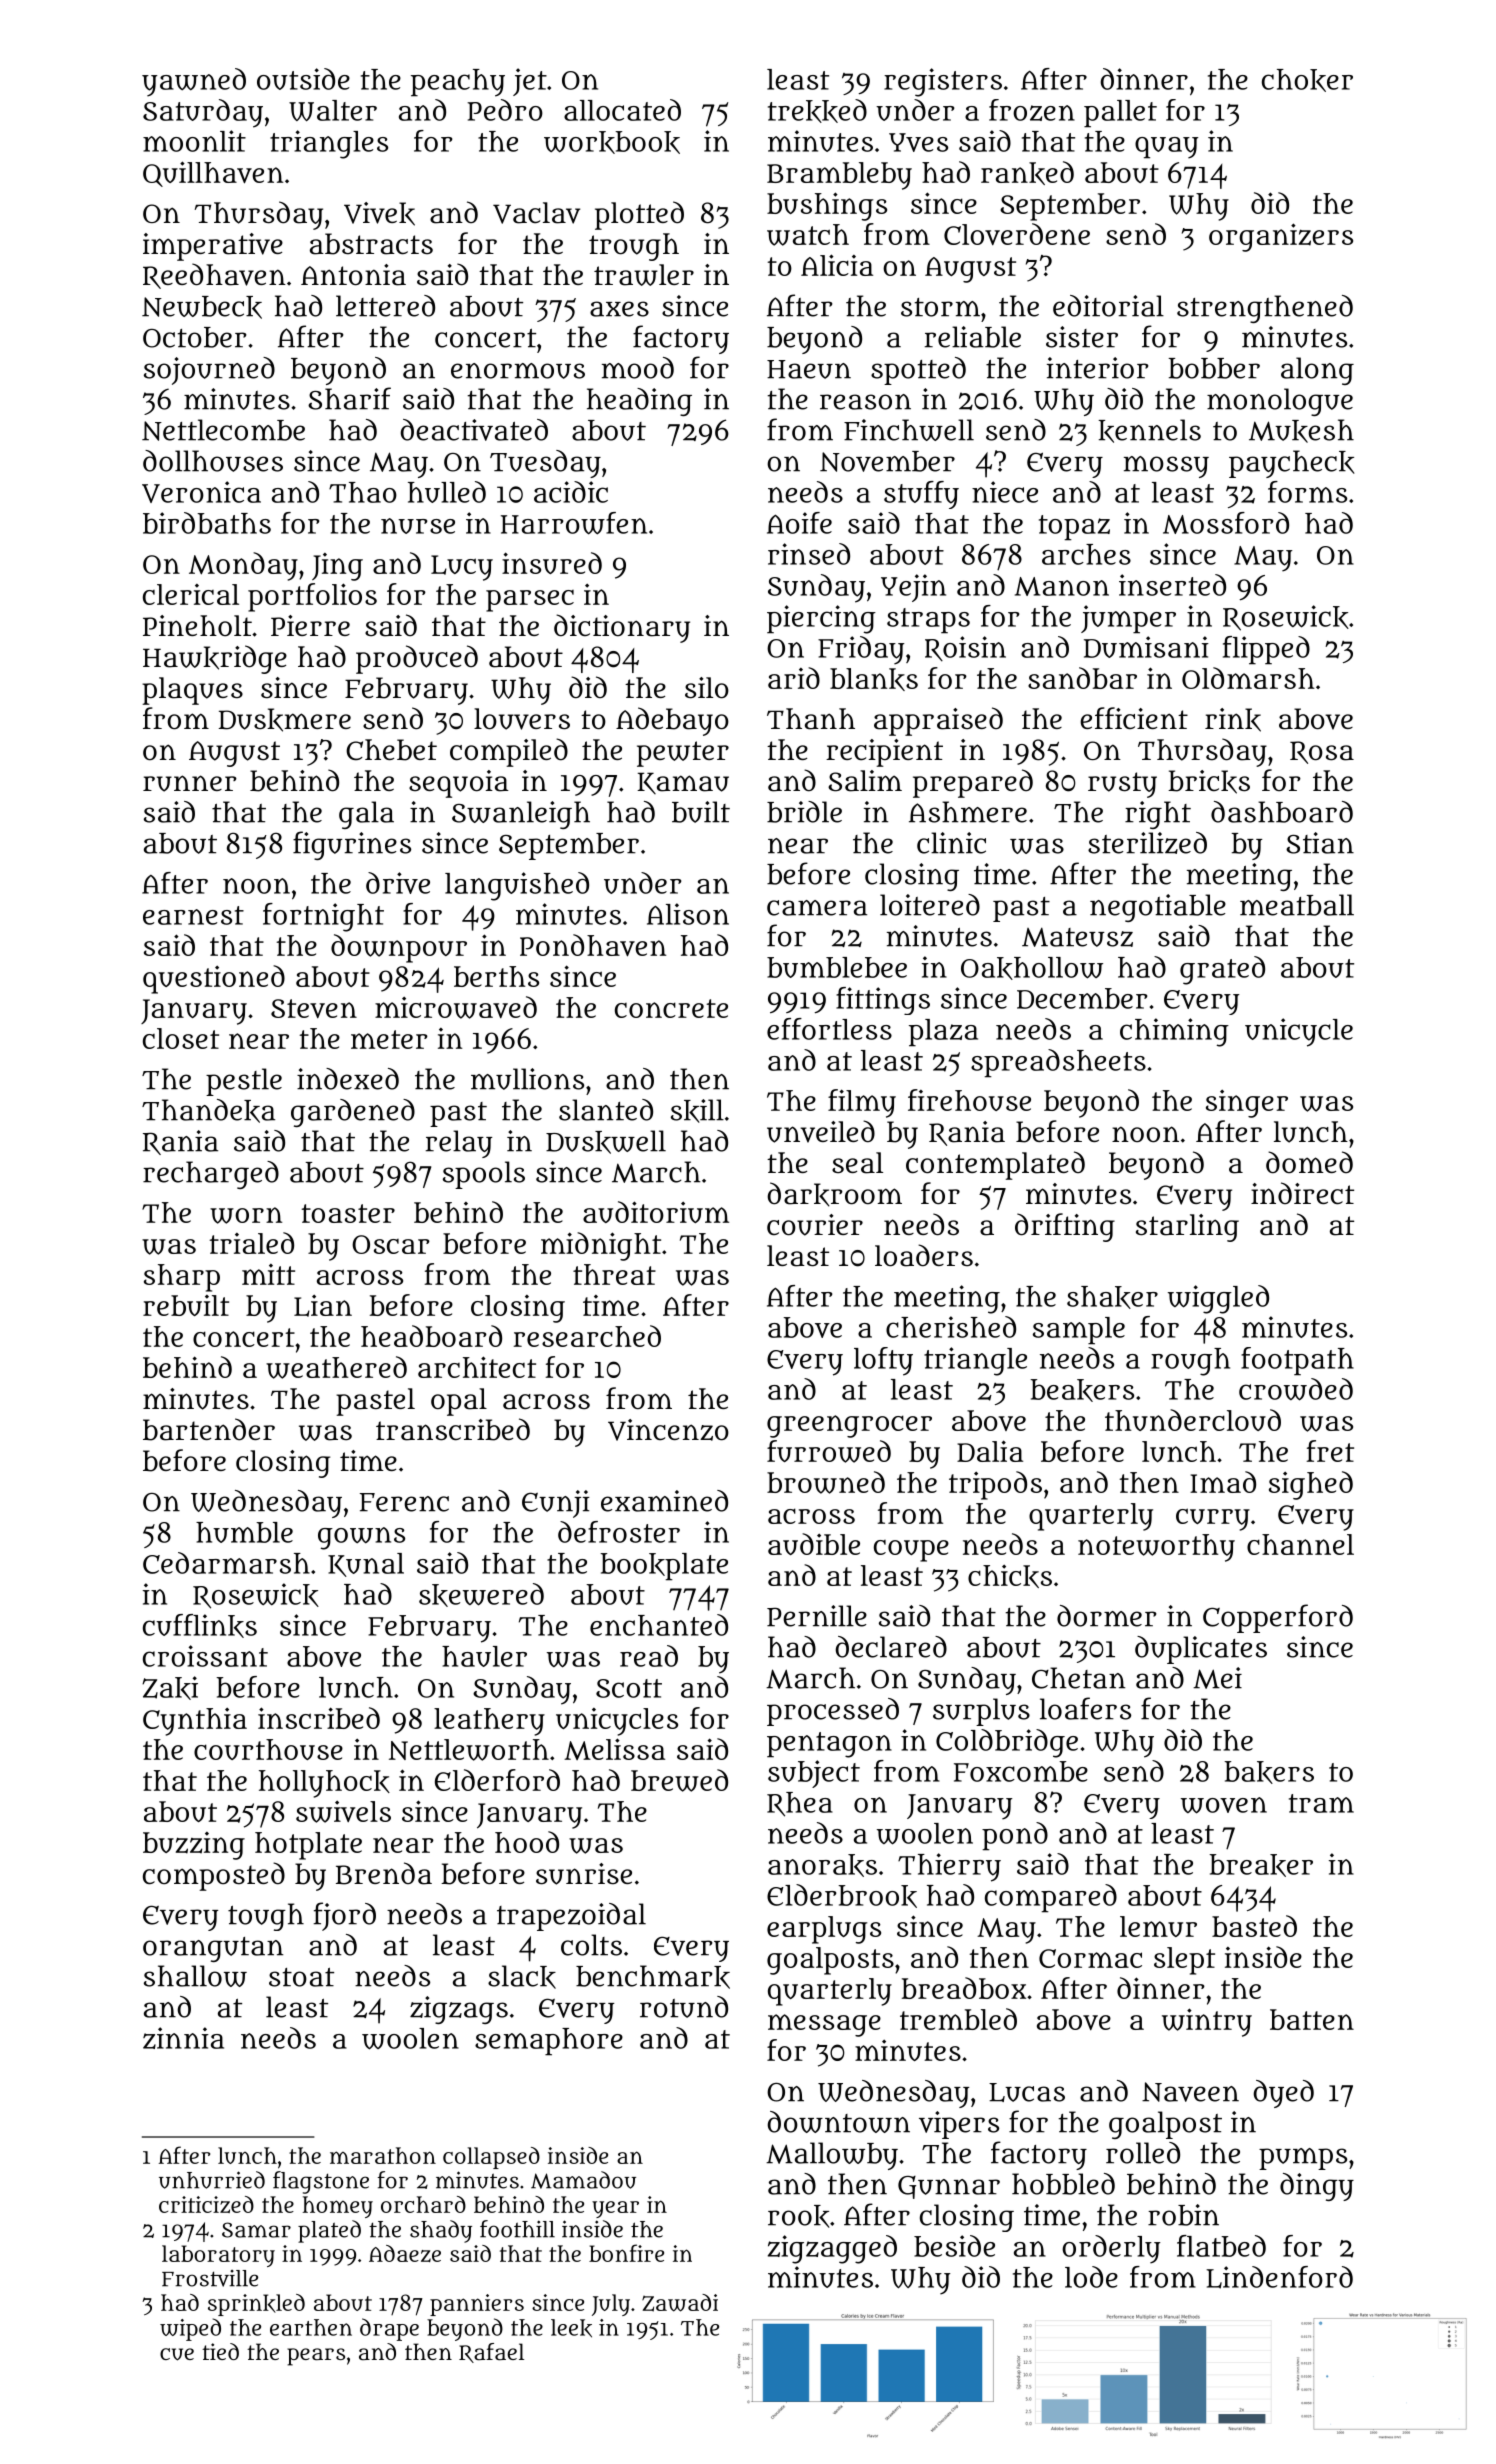 The width and height of the image is (1496, 2464). Describe the element at coordinates (684, 2007) in the image. I see `rotund` at that location.
